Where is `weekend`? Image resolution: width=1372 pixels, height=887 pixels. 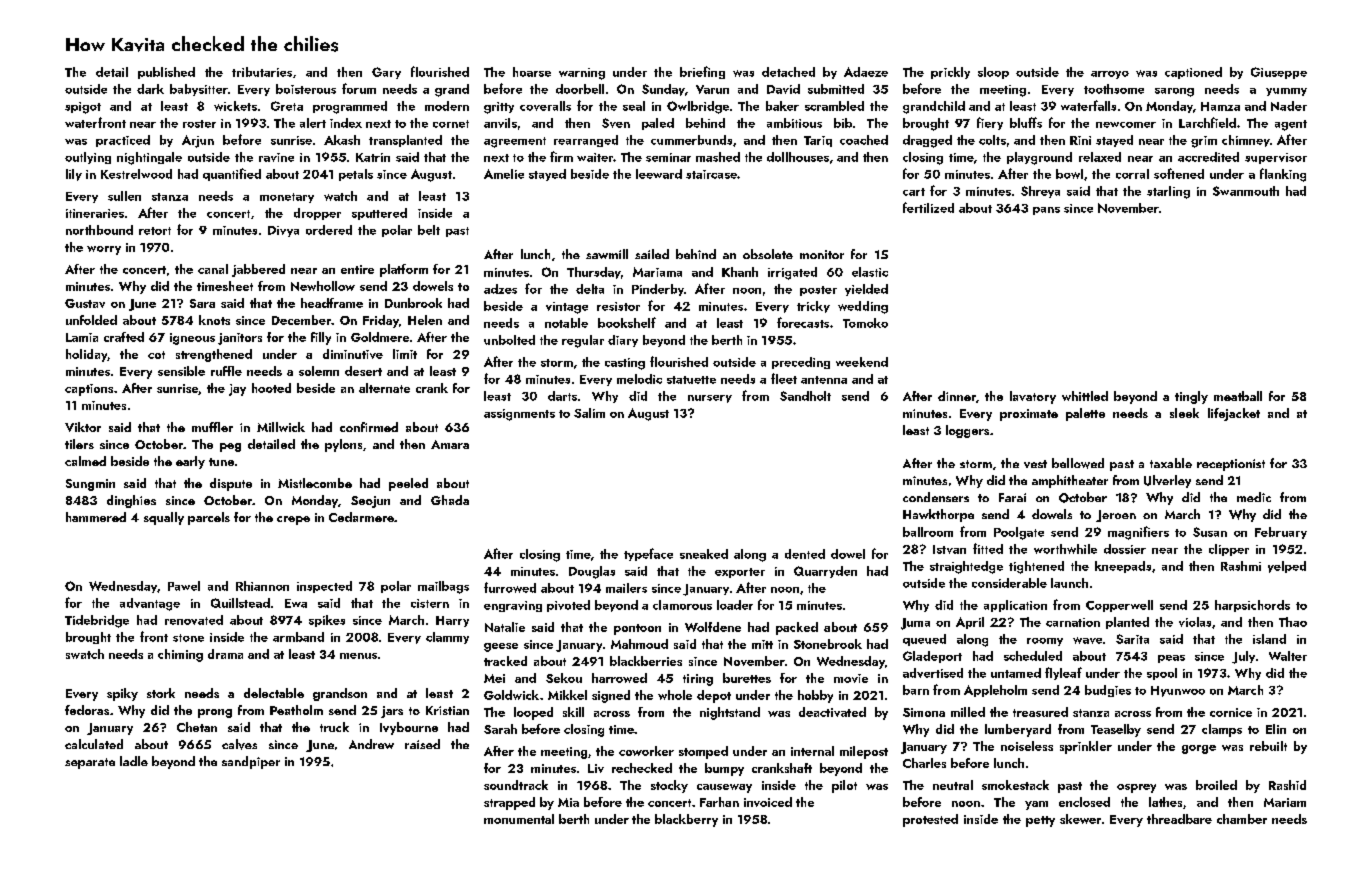
weekend is located at coordinates (862, 362).
